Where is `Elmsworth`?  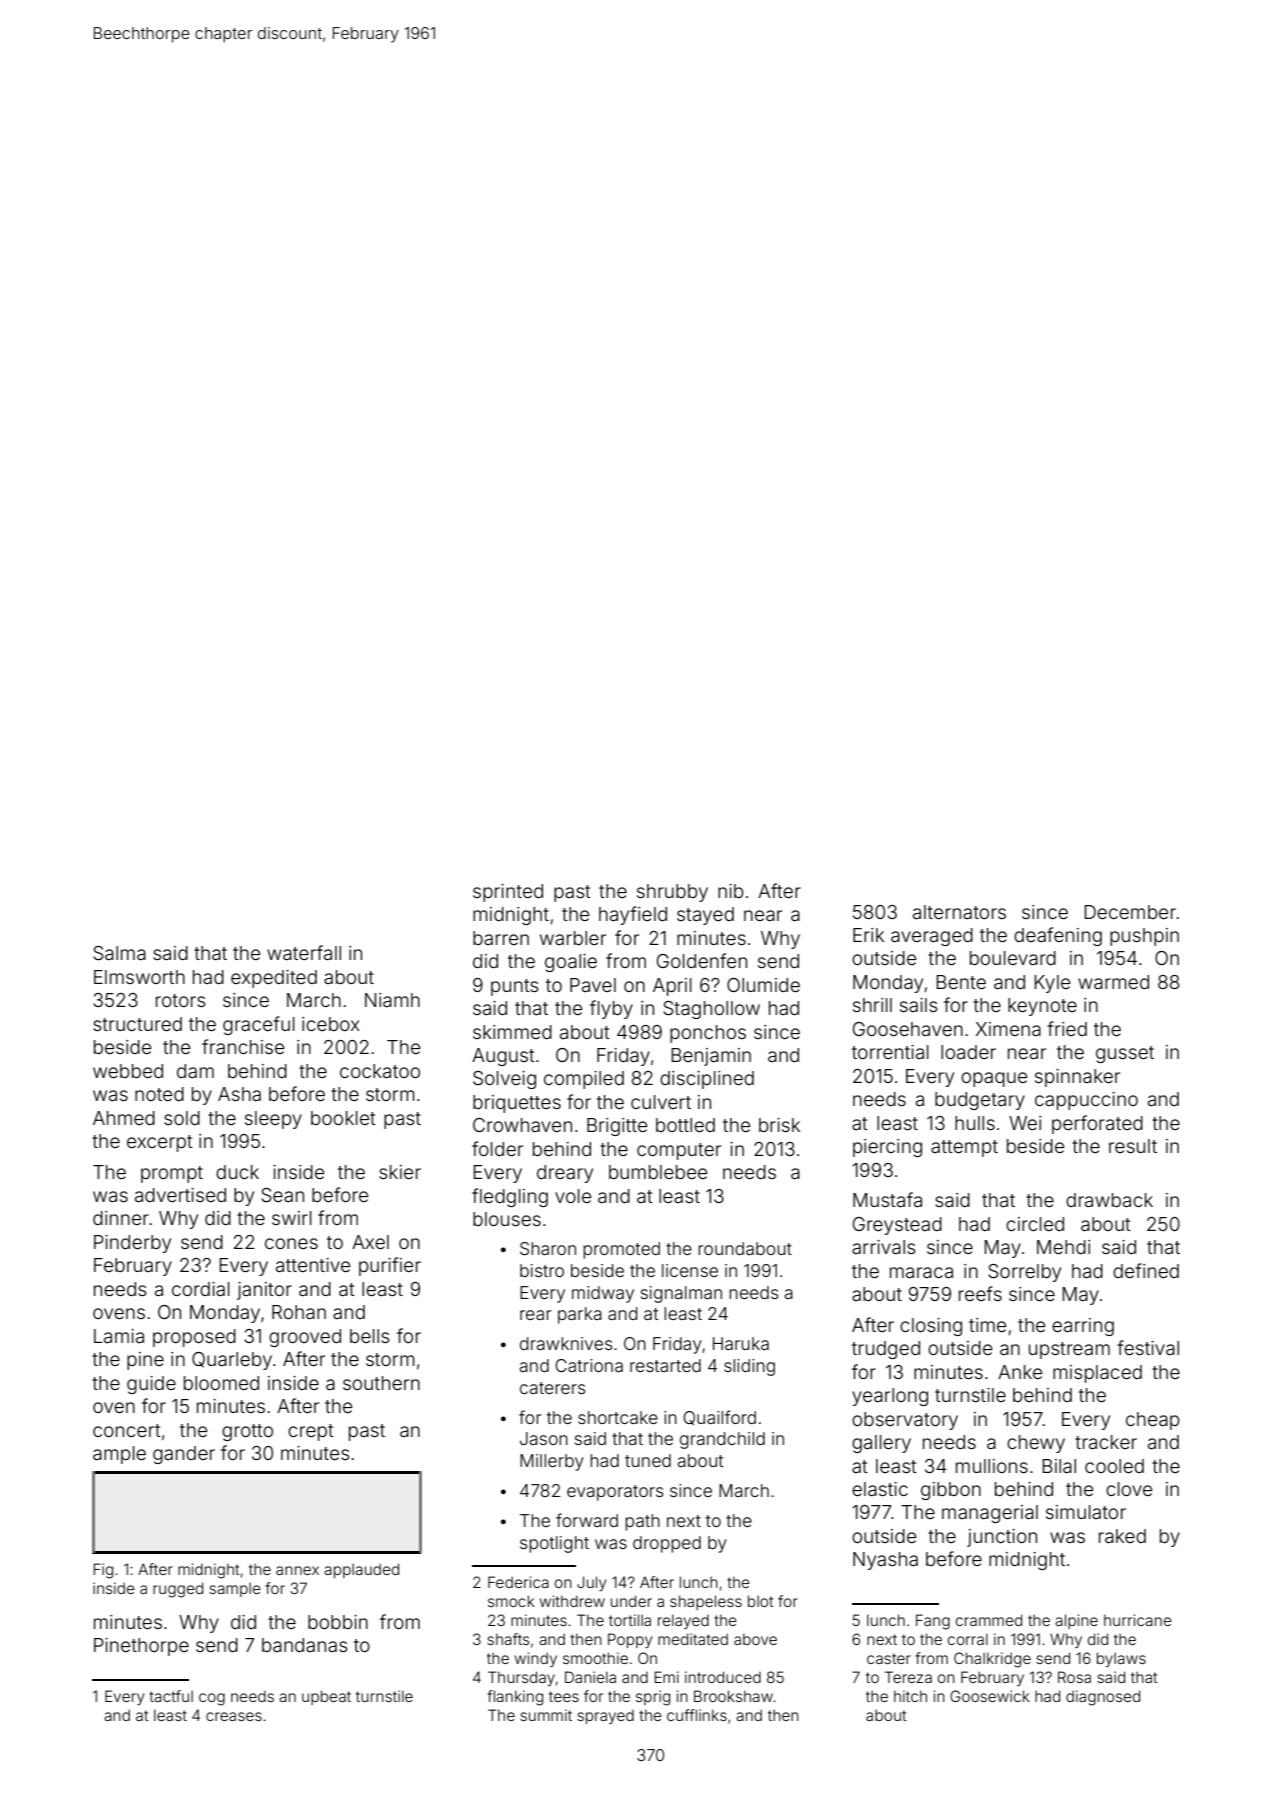
Elmsworth is located at coordinates (139, 977).
